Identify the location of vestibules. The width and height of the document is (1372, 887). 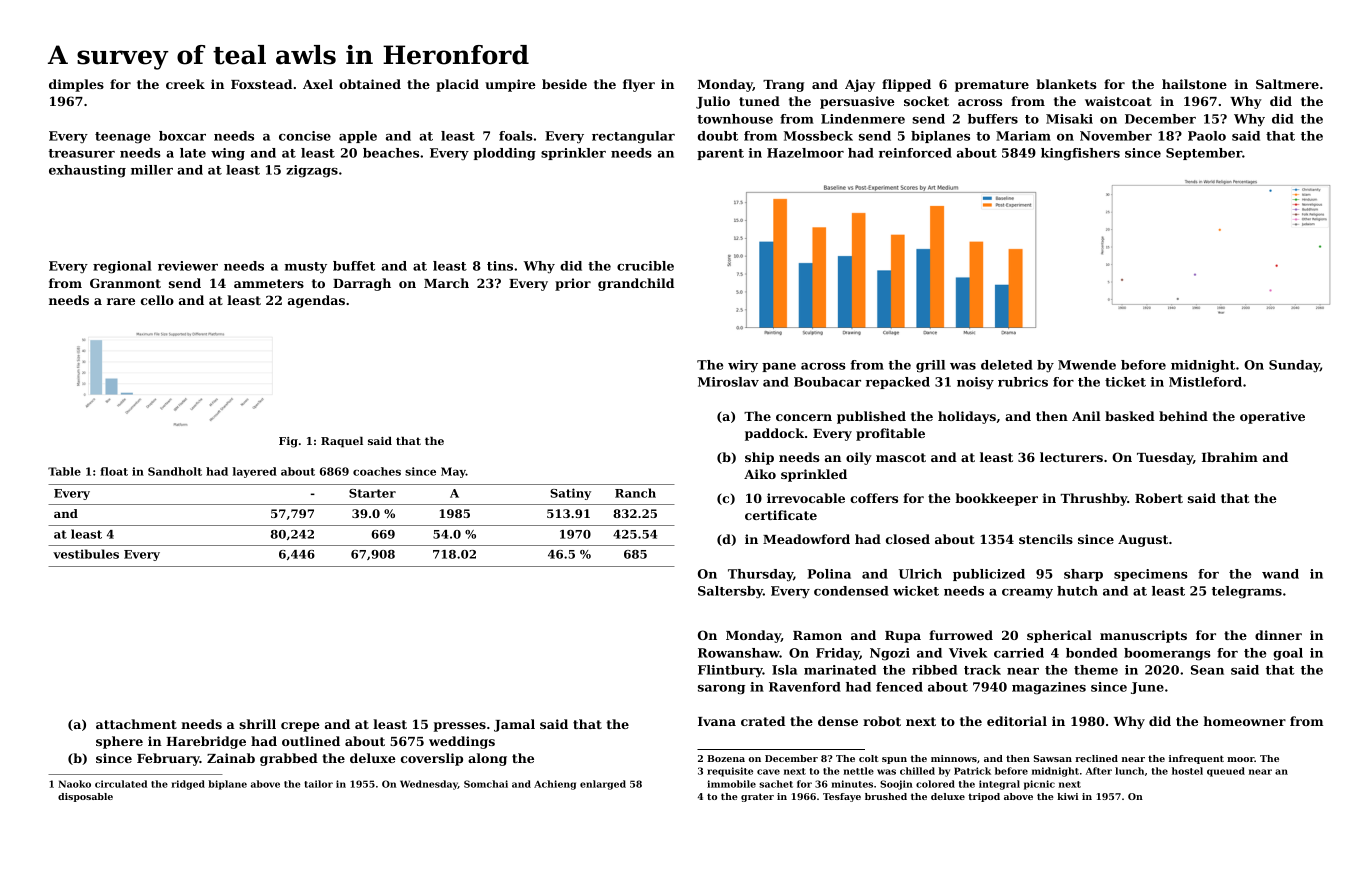
(86, 554).
